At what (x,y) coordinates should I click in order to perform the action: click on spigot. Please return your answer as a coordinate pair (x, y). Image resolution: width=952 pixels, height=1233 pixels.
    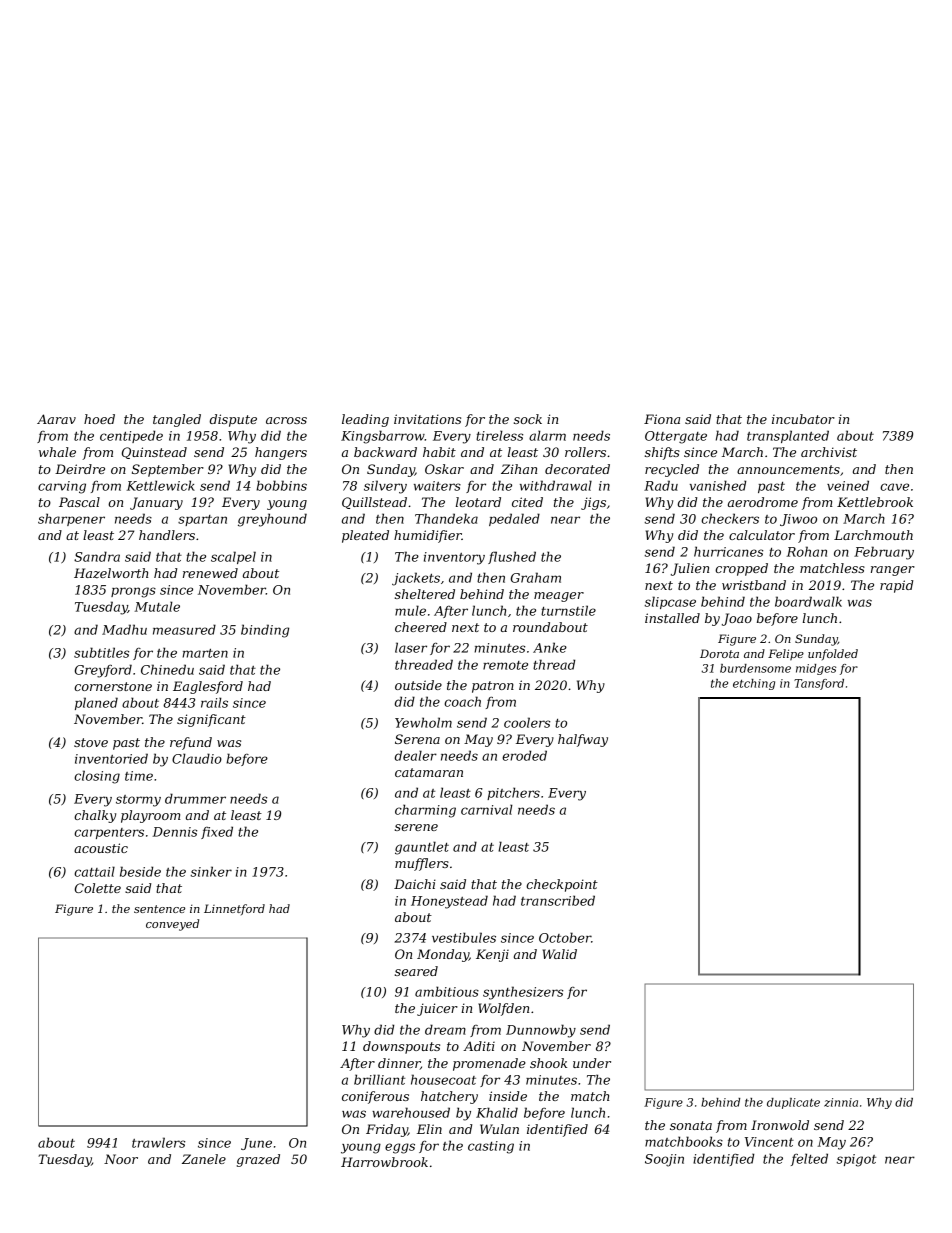
    Looking at the image, I should click on (856, 1160).
